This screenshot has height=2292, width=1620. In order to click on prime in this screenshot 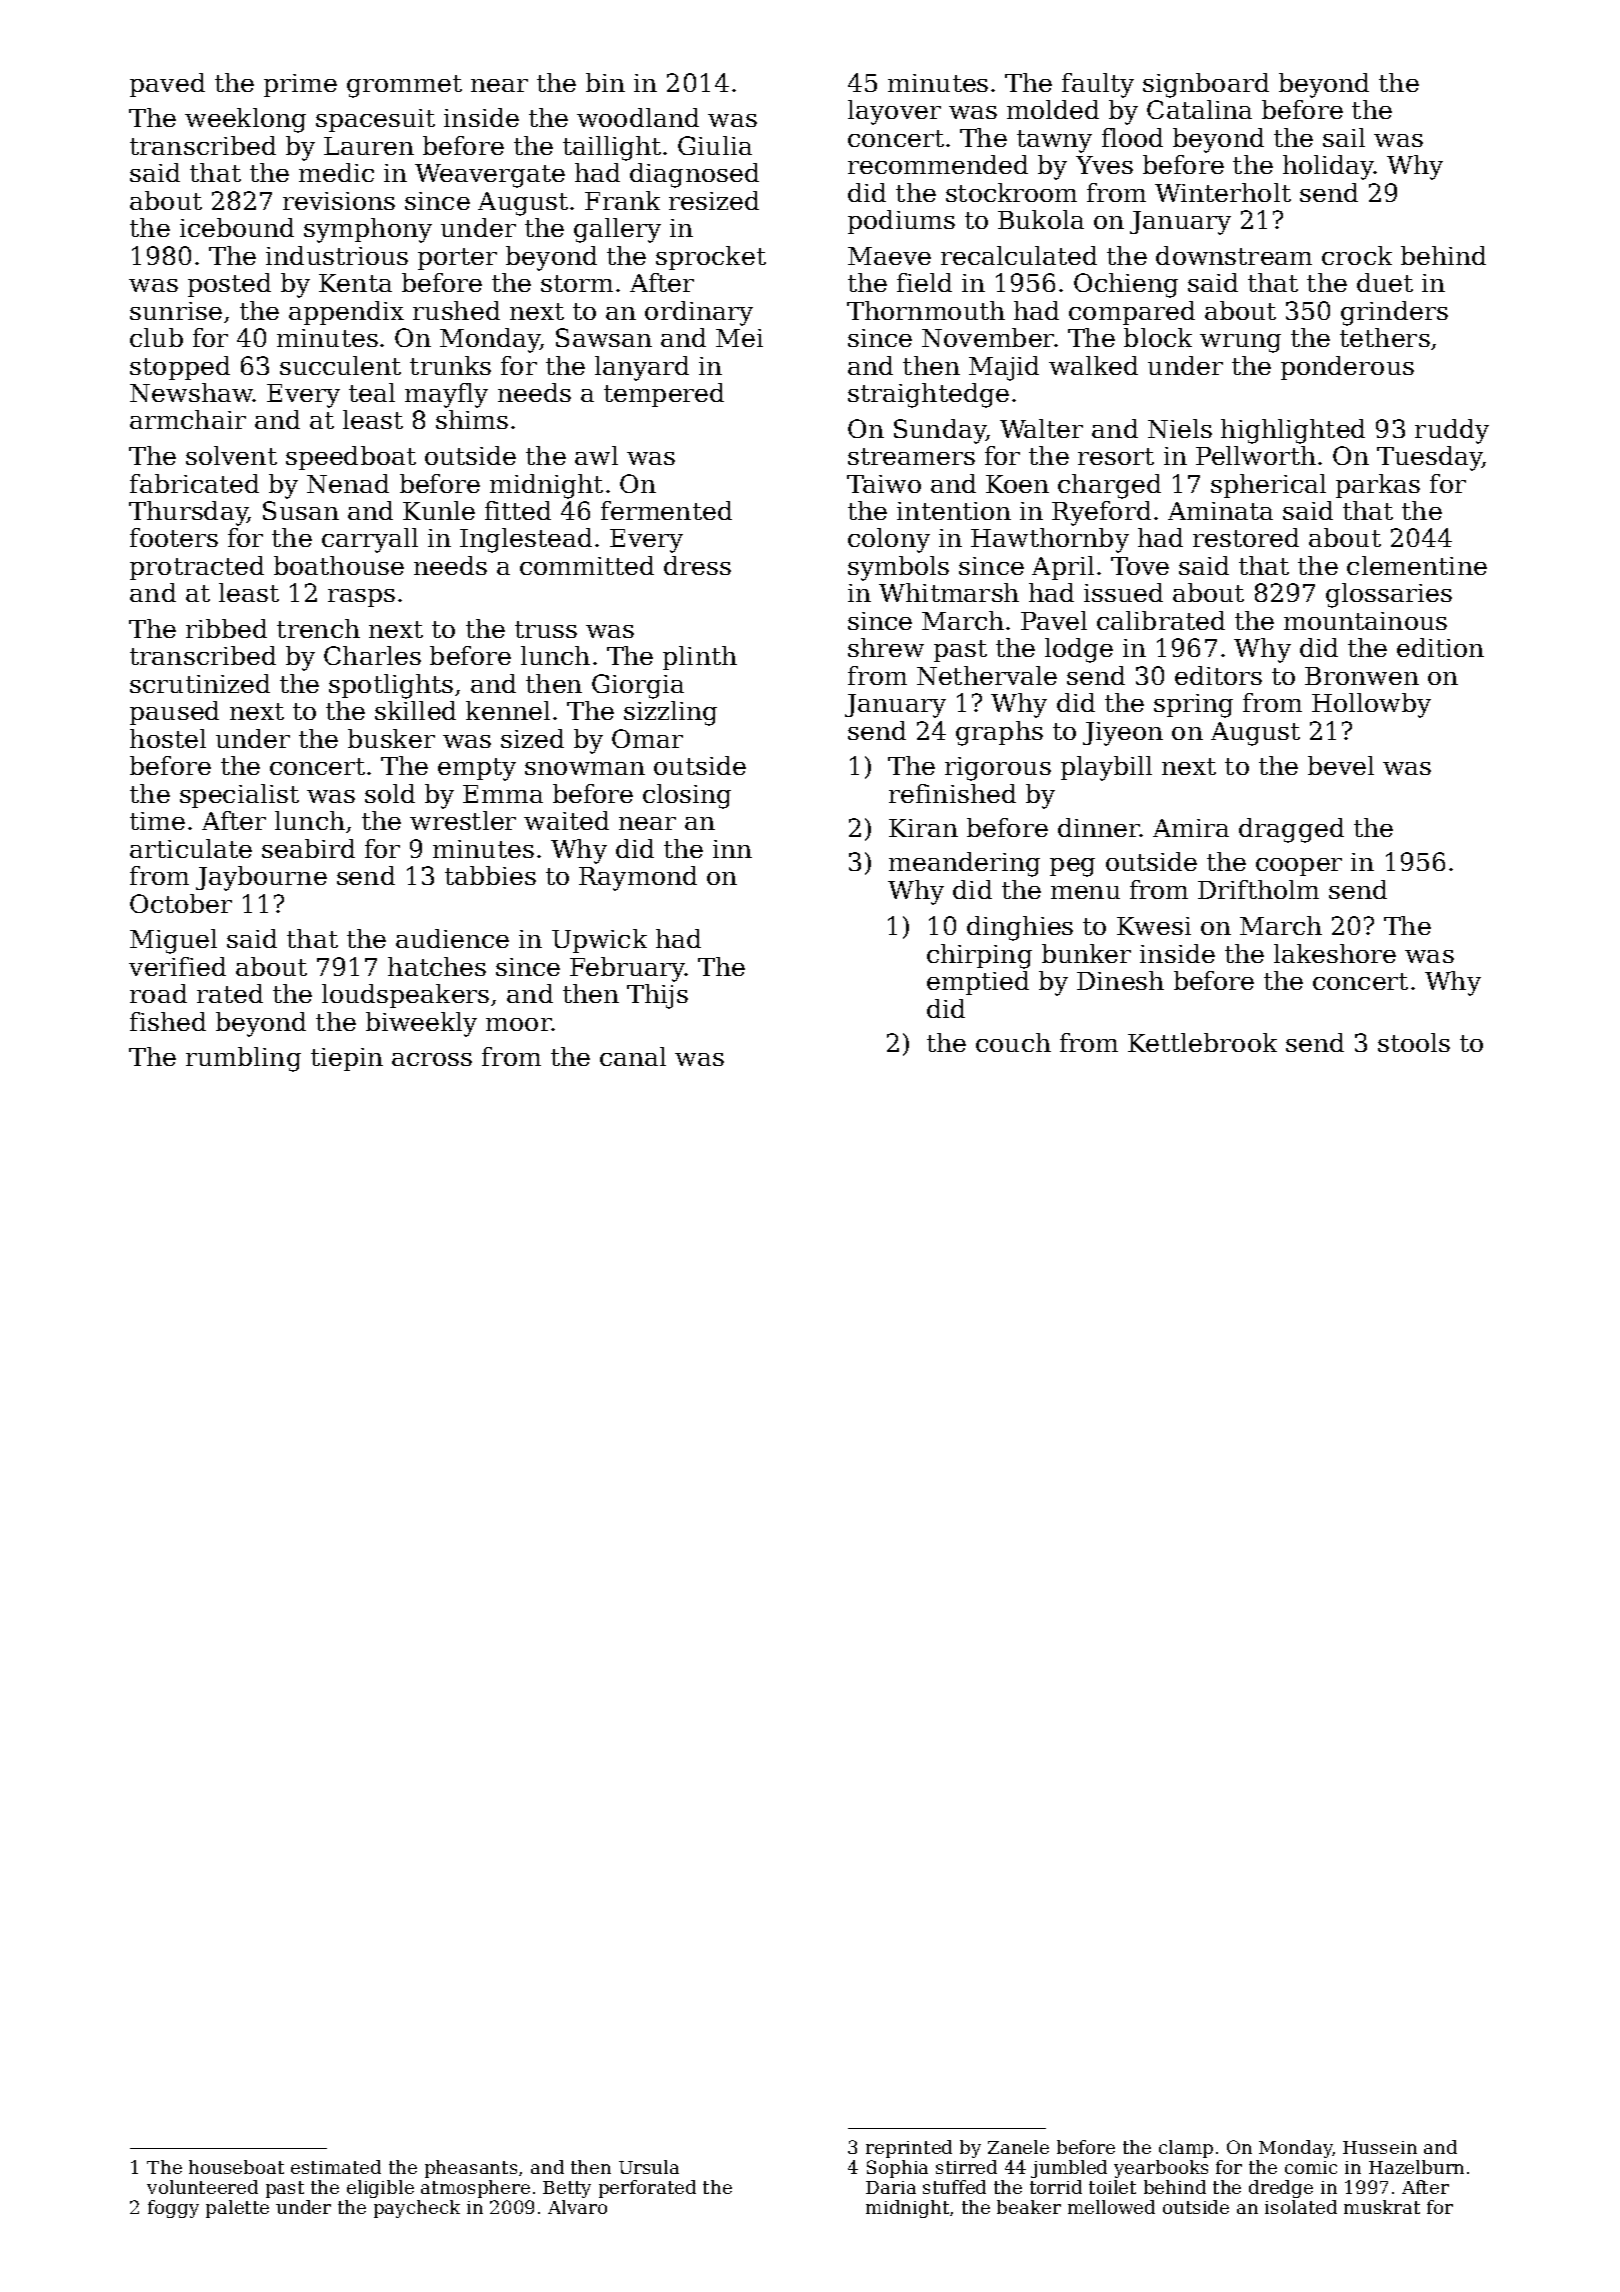, I will do `click(300, 85)`.
